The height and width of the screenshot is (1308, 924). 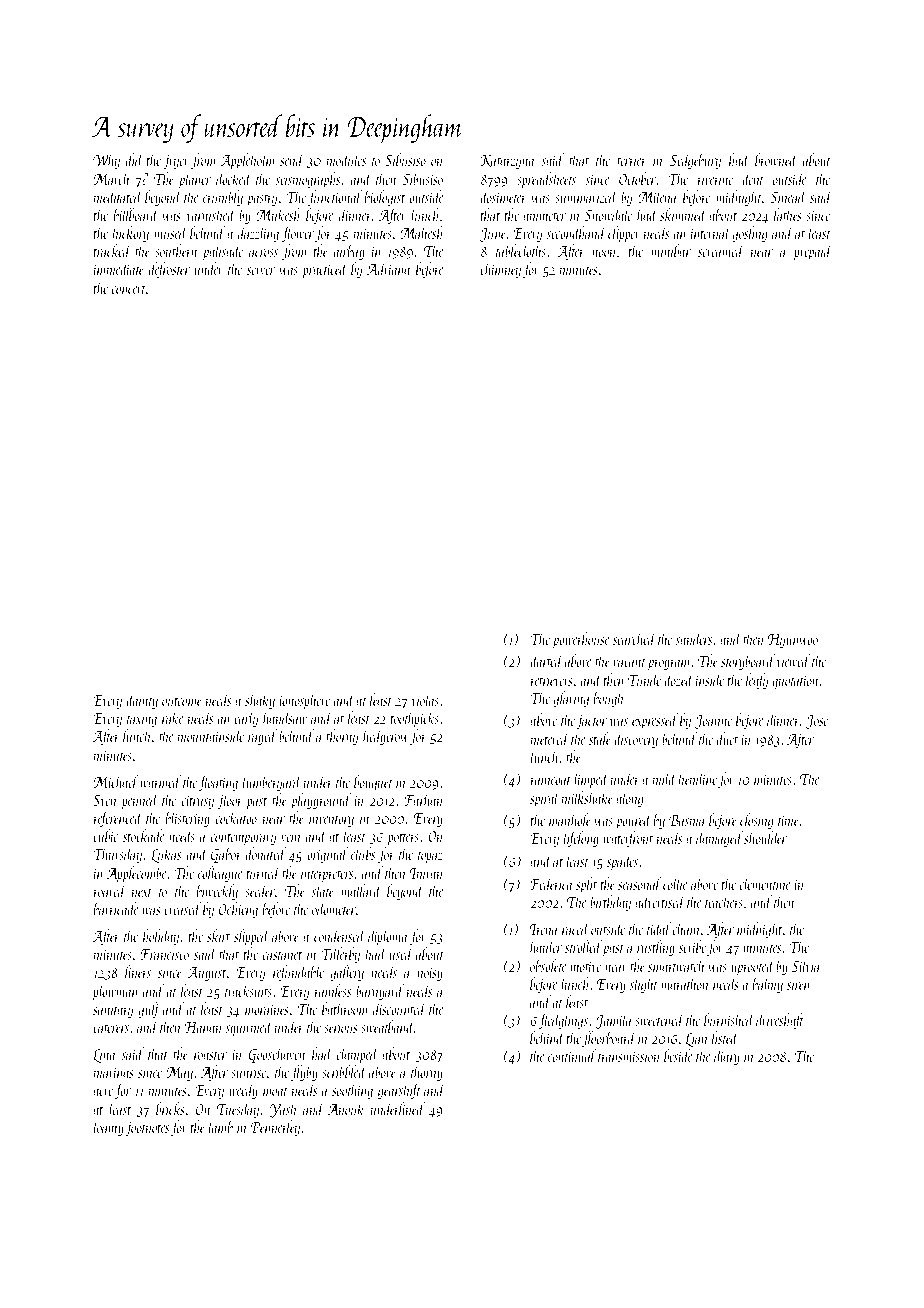 What do you see at coordinates (346, 1108) in the screenshot?
I see `Anouk` at bounding box center [346, 1108].
